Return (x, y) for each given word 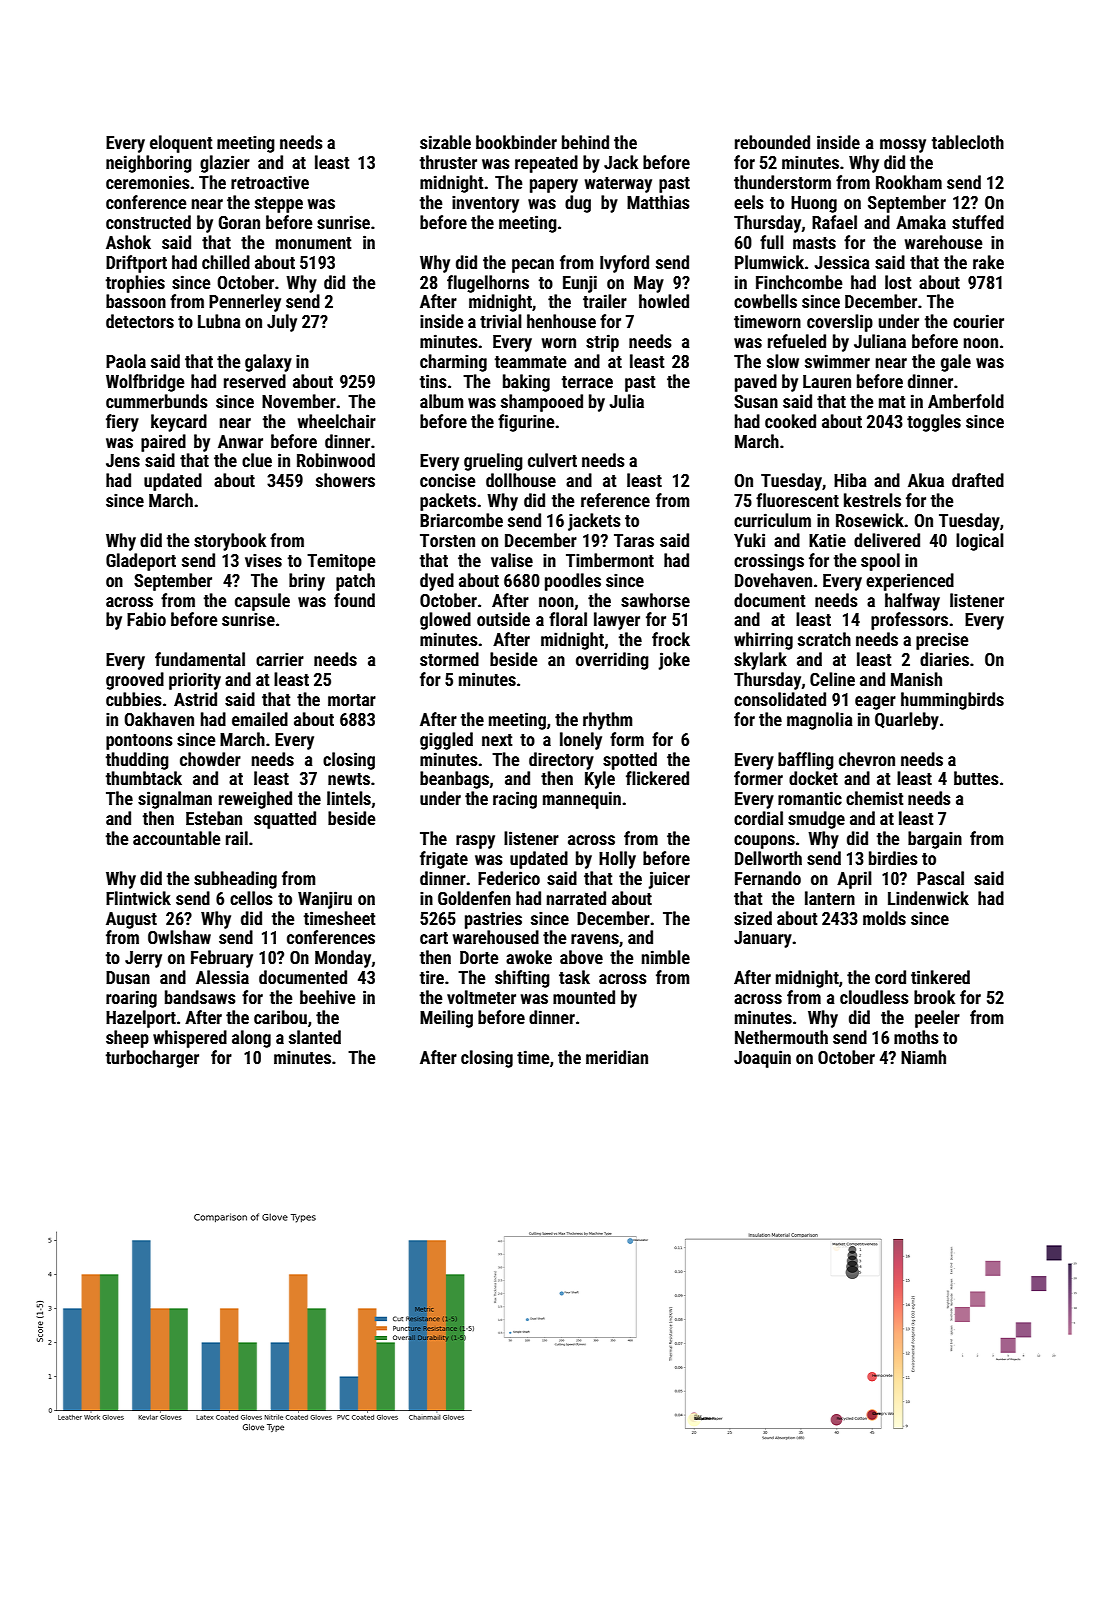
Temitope (341, 562)
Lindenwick (928, 898)
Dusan (128, 977)
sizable (445, 142)
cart (434, 938)
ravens (595, 939)
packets (448, 502)
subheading (235, 880)
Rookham (909, 182)
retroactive (270, 182)
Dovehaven (773, 580)
